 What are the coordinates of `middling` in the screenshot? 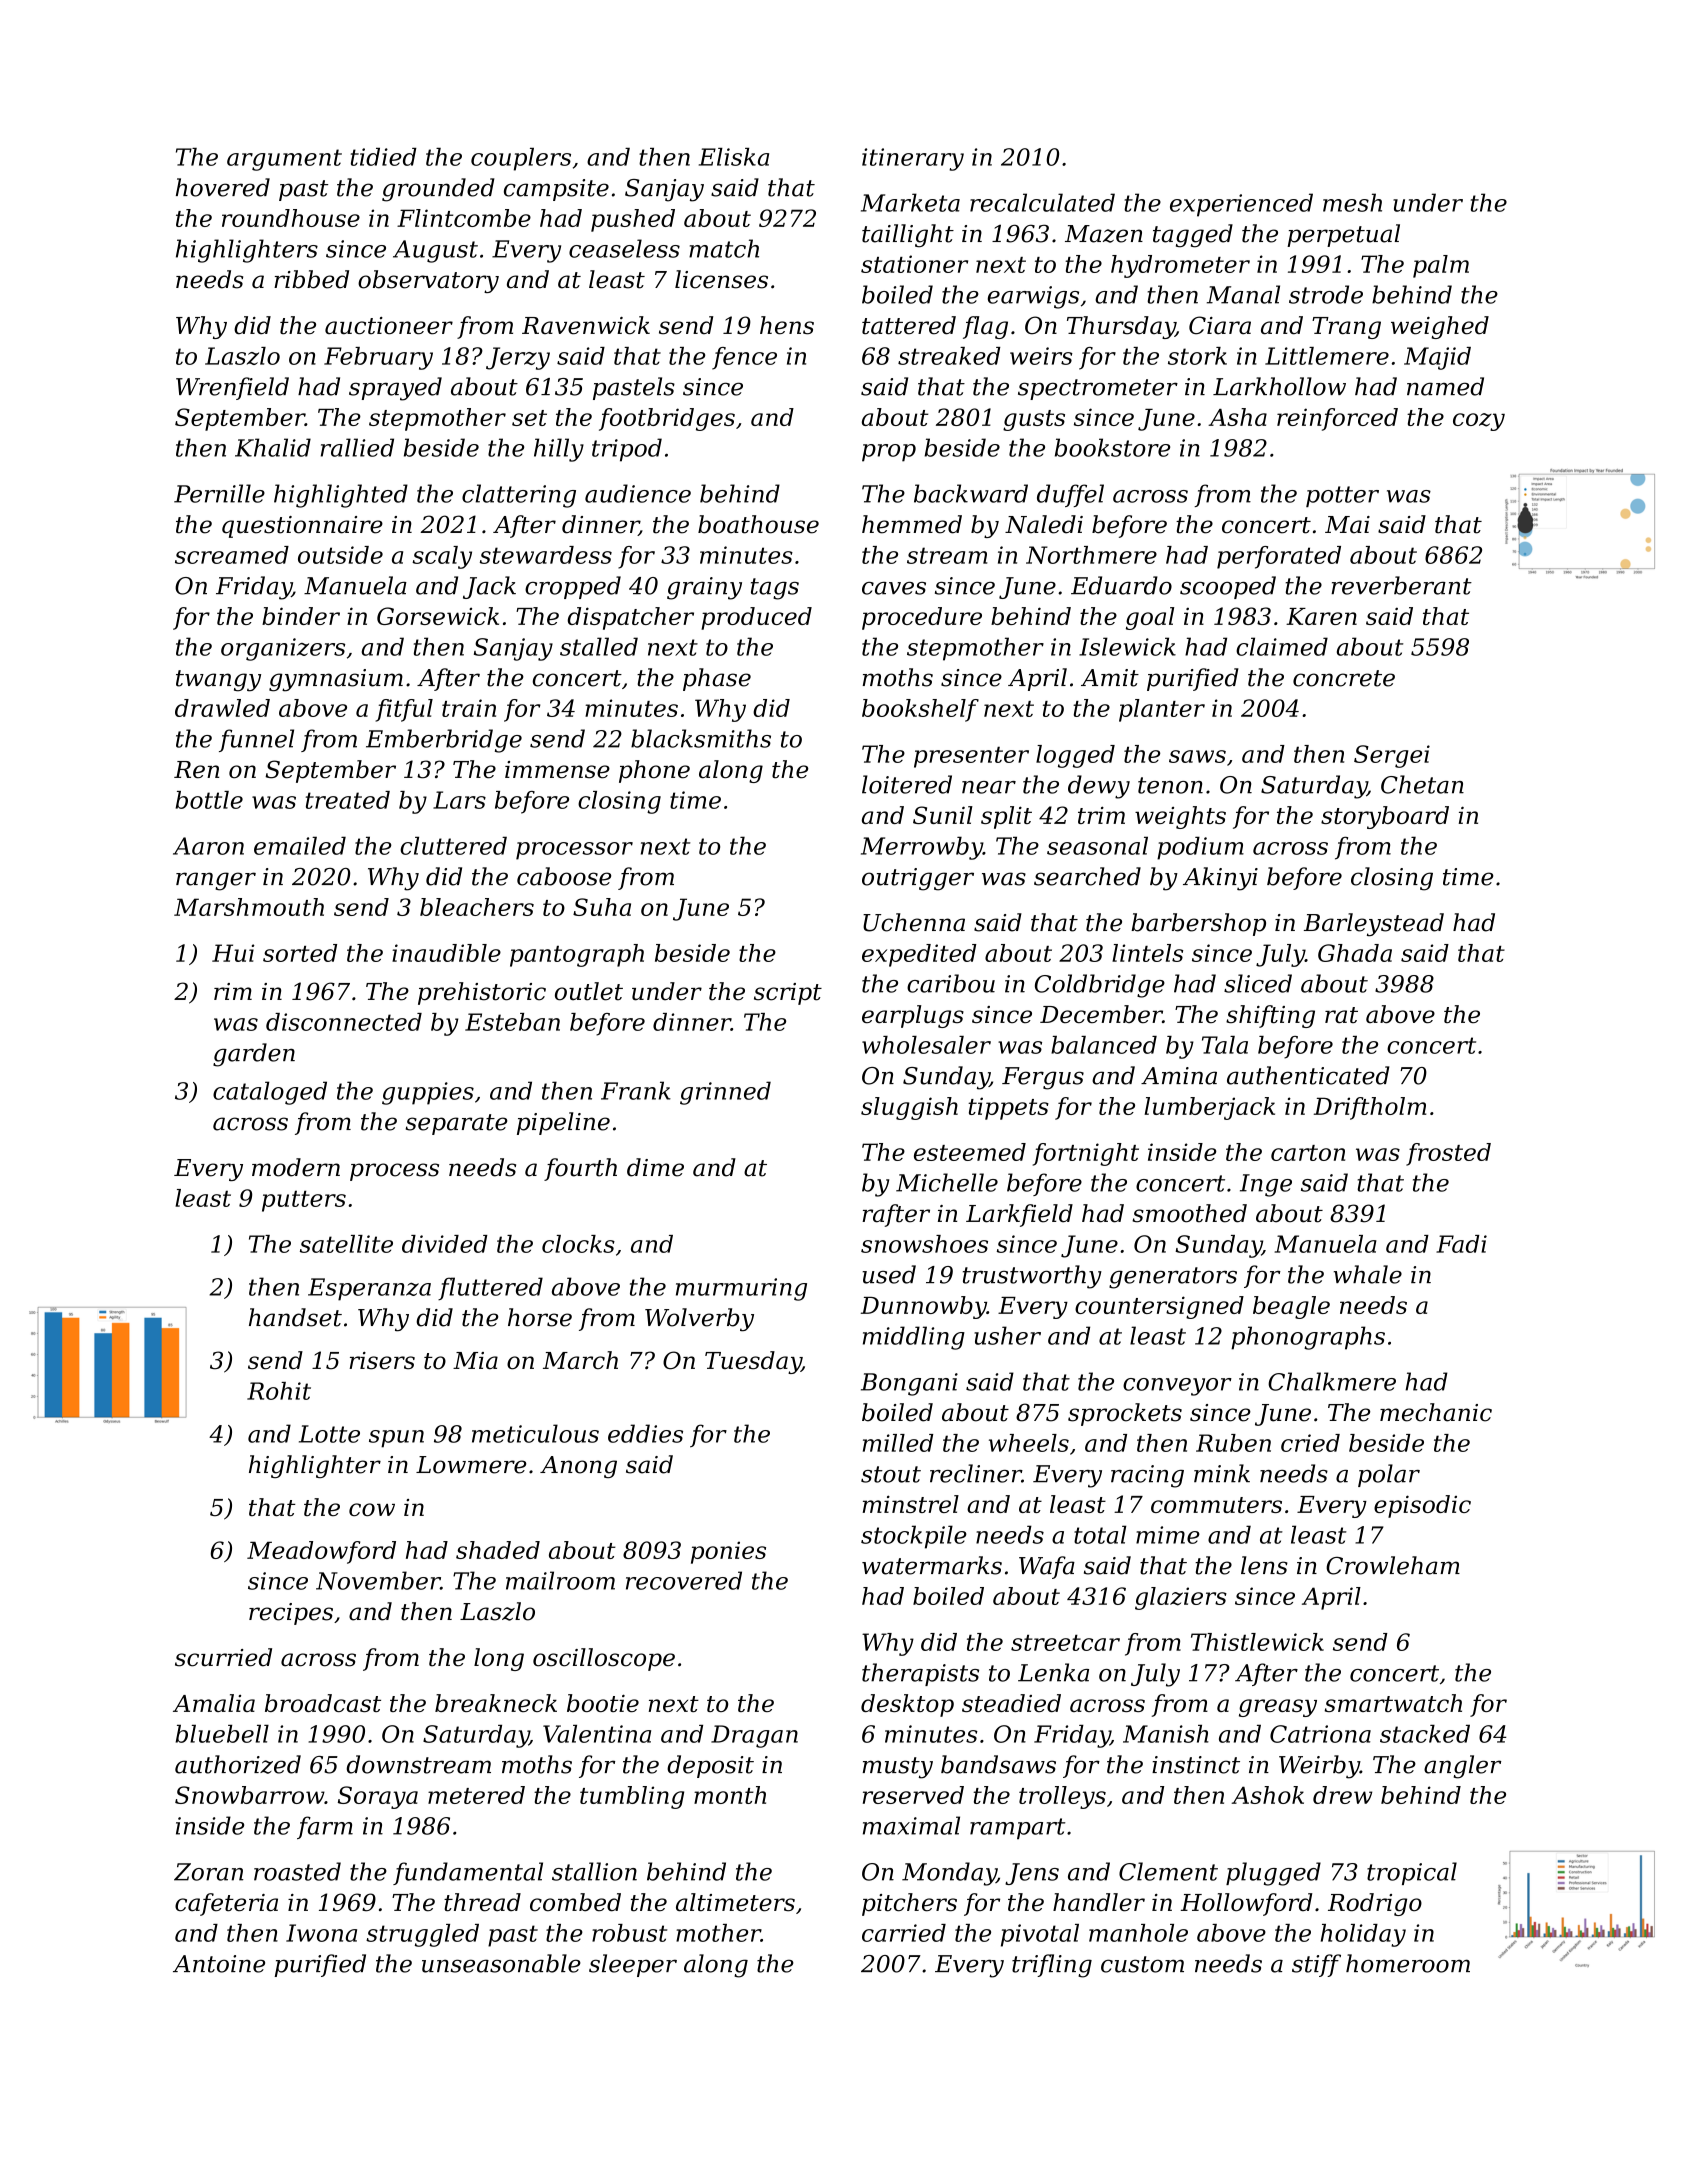 It's located at (914, 1338).
